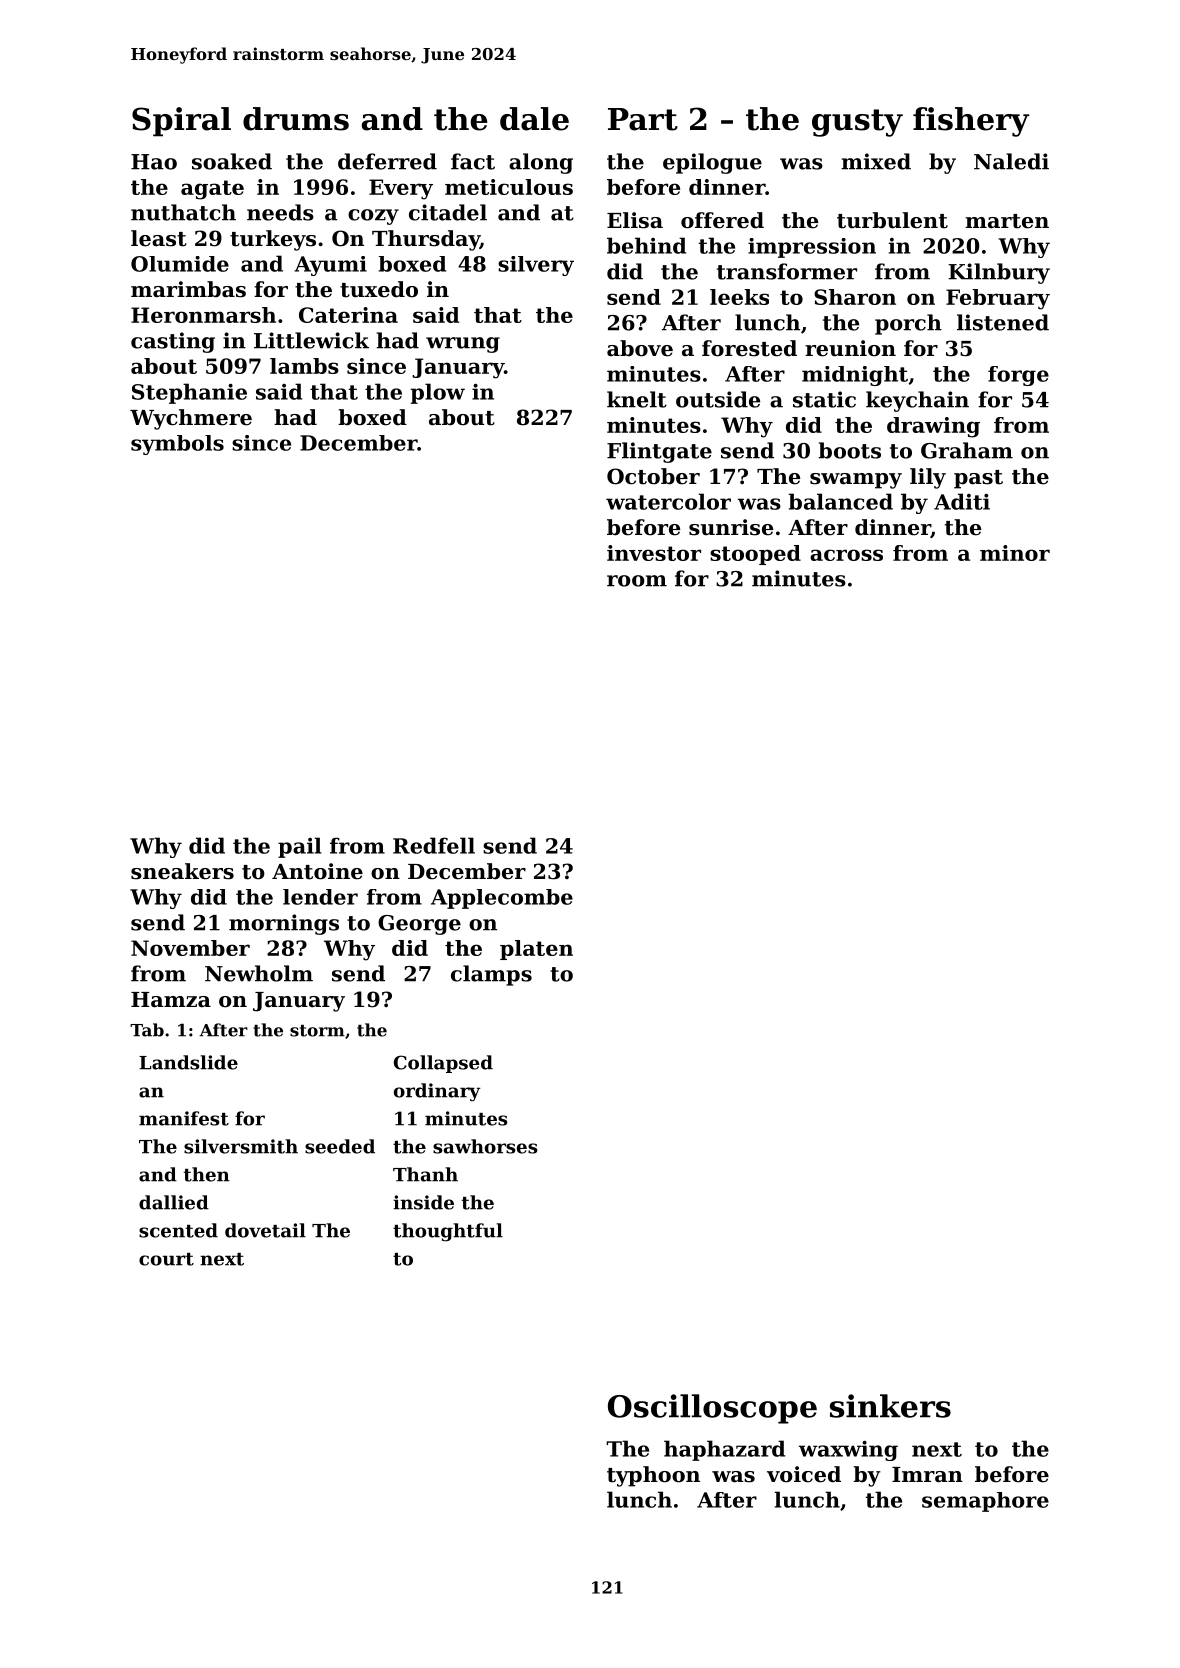 The image size is (1180, 1668). Describe the element at coordinates (419, 925) in the screenshot. I see `George` at that location.
